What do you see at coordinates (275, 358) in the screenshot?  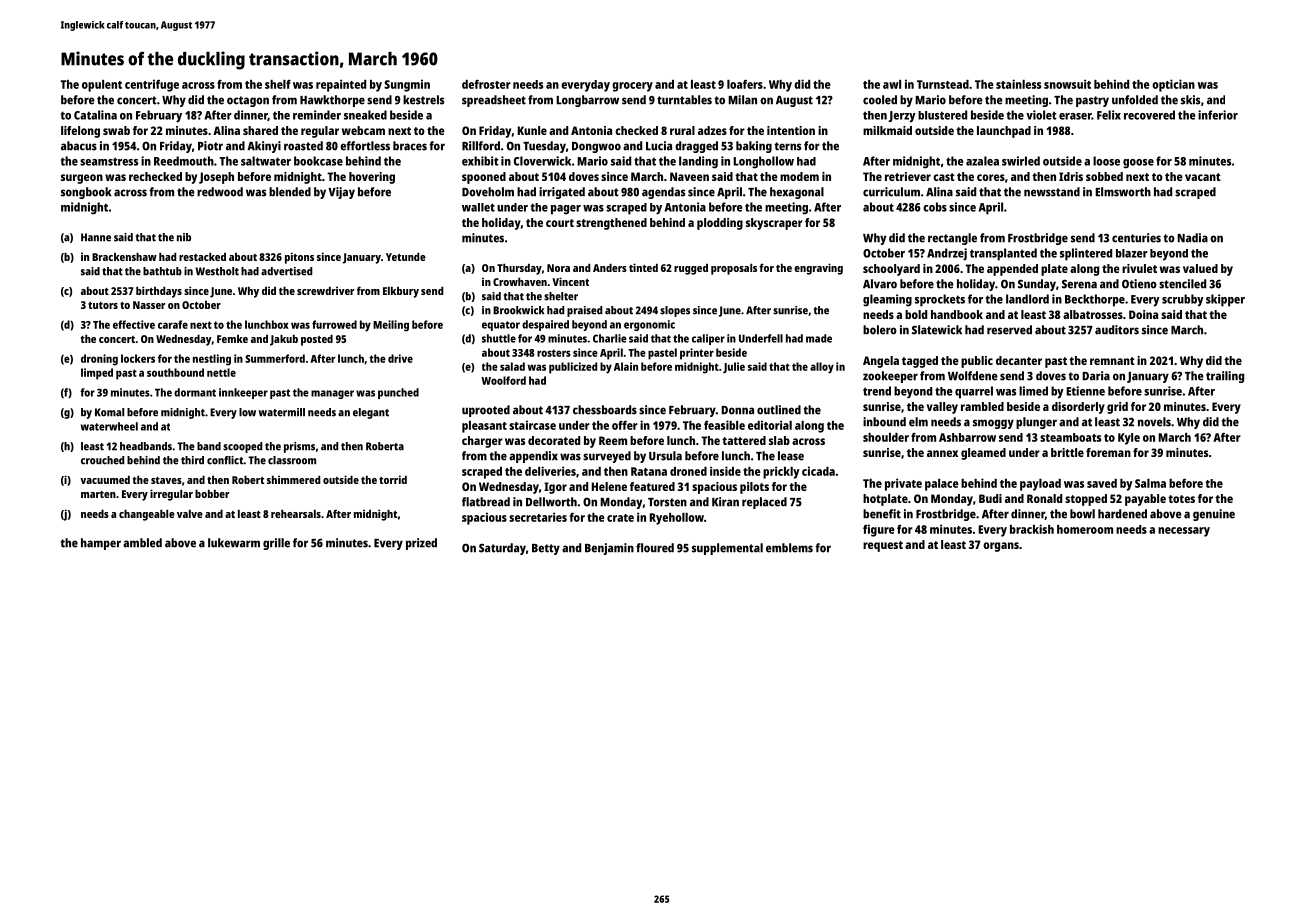 I see `Summerford` at bounding box center [275, 358].
